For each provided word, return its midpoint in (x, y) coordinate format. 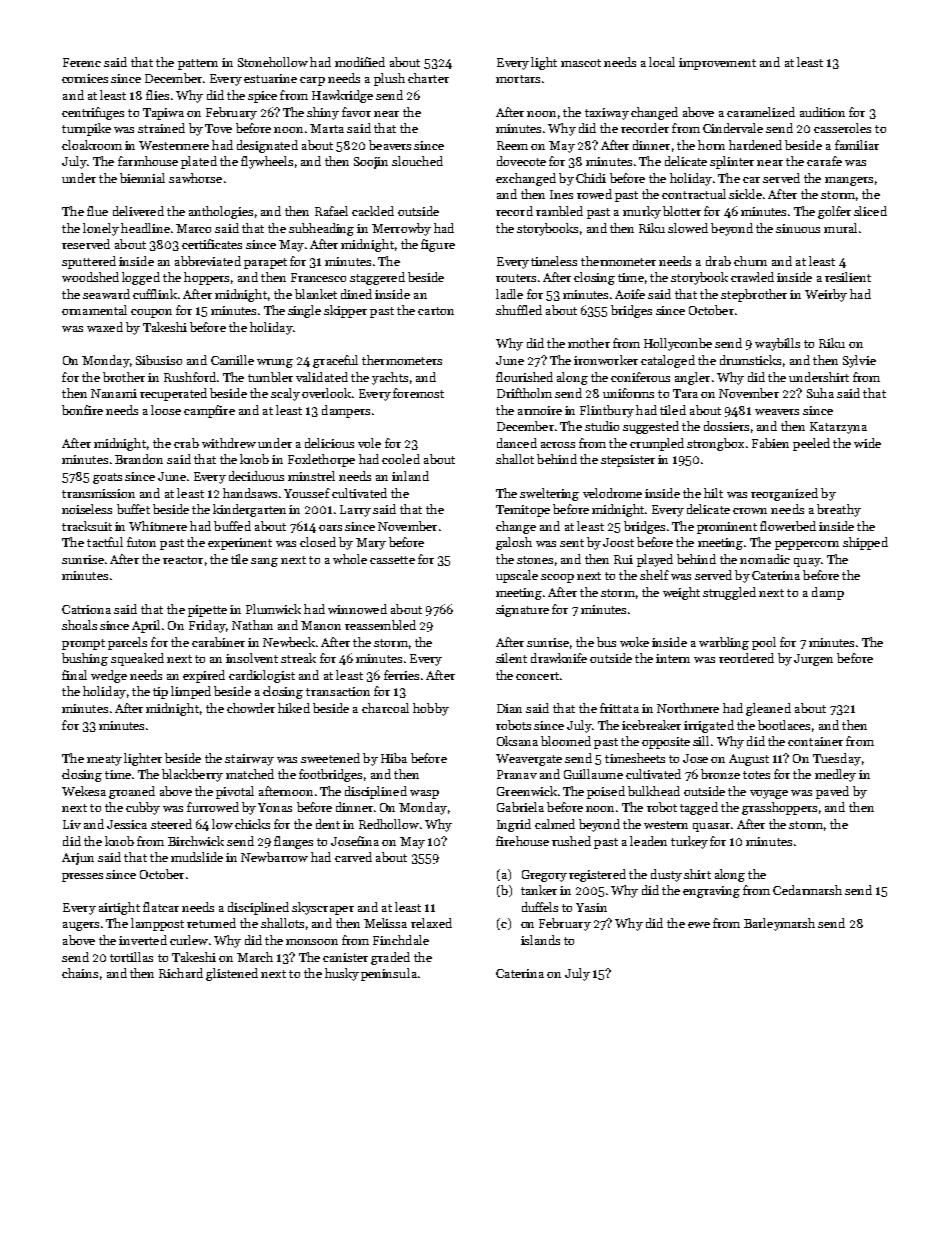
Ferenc (82, 62)
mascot (581, 63)
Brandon (139, 459)
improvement (717, 64)
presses (82, 877)
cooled (401, 459)
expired (204, 676)
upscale (517, 576)
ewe (699, 925)
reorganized (784, 494)
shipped (865, 543)
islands (540, 940)
